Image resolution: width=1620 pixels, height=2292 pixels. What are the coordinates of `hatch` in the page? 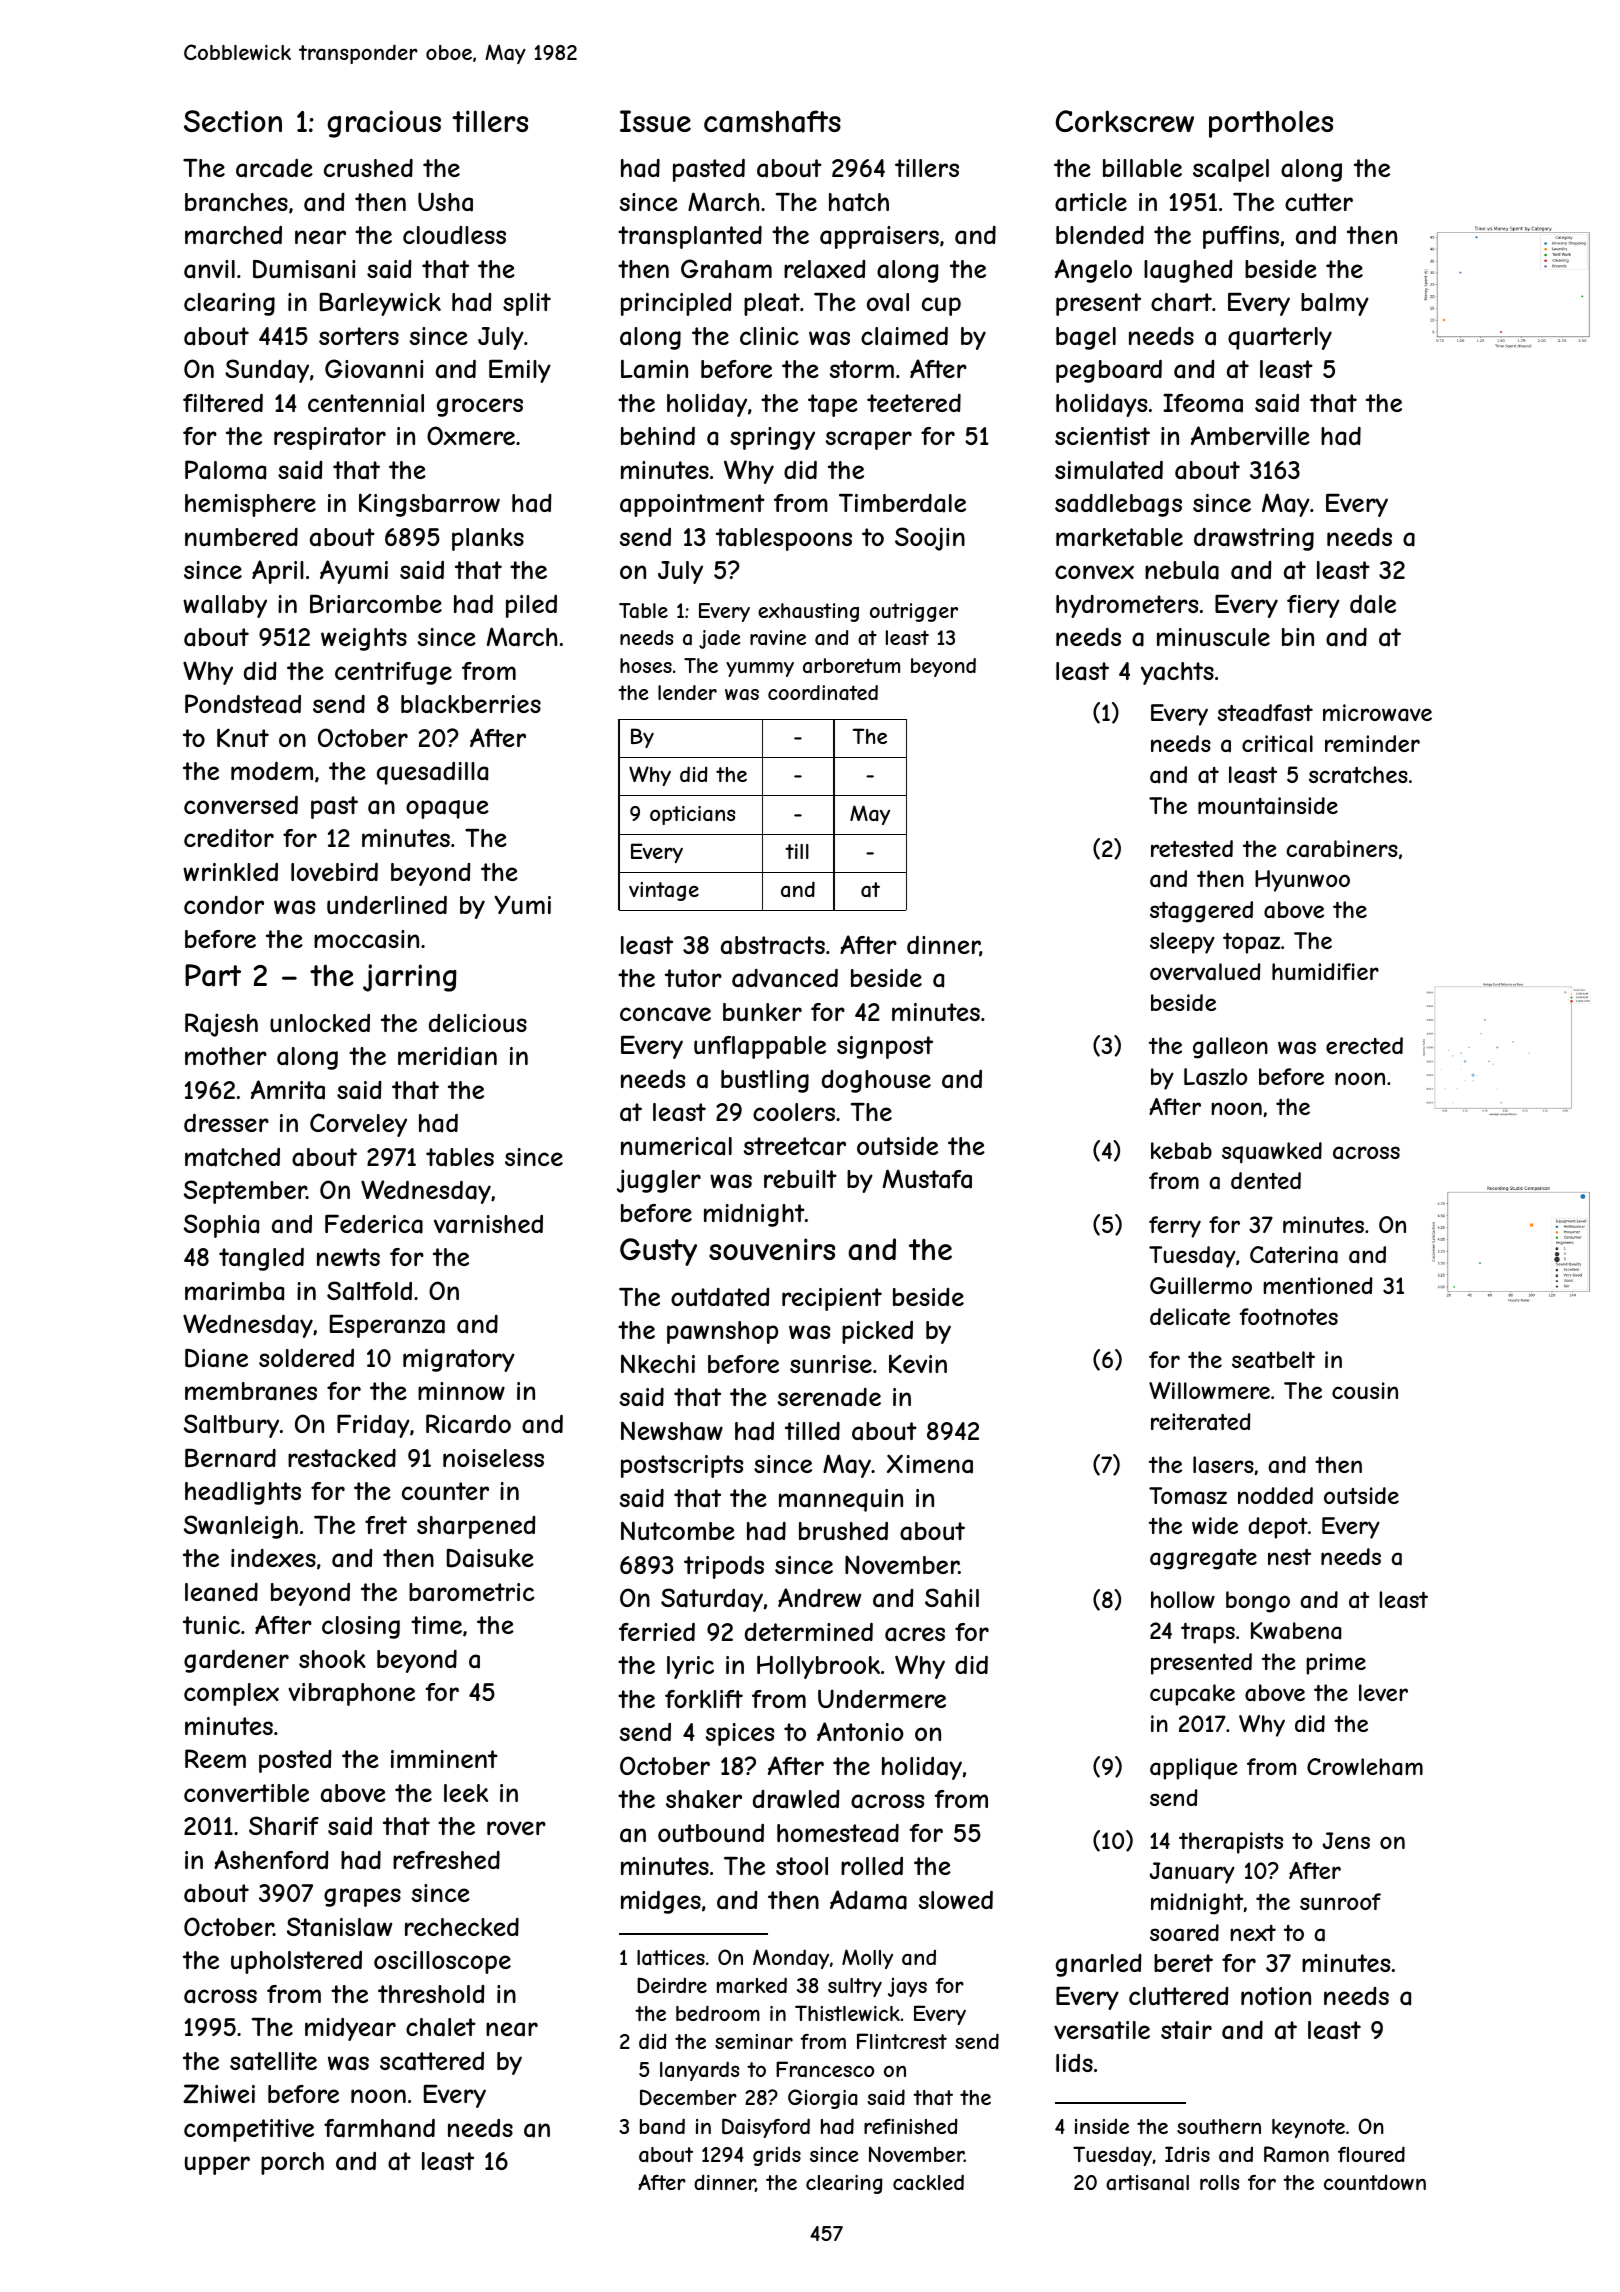 It's located at (859, 202).
